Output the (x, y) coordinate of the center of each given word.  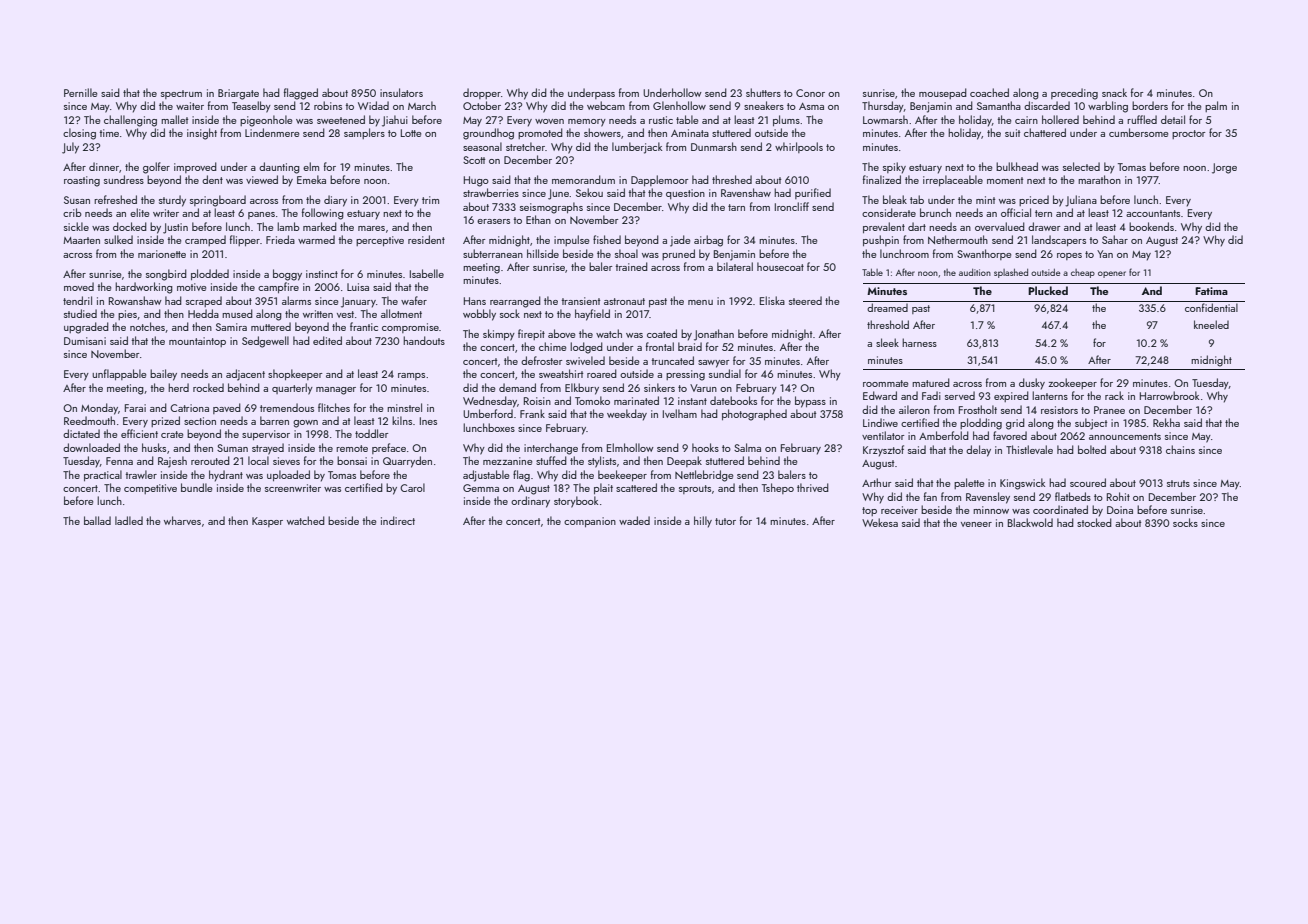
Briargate (238, 94)
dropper (482, 93)
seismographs (551, 208)
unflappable (119, 374)
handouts (424, 340)
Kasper (267, 522)
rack (1114, 395)
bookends (1151, 226)
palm (1216, 106)
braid (690, 346)
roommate (885, 383)
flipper (245, 240)
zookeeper (1072, 383)
